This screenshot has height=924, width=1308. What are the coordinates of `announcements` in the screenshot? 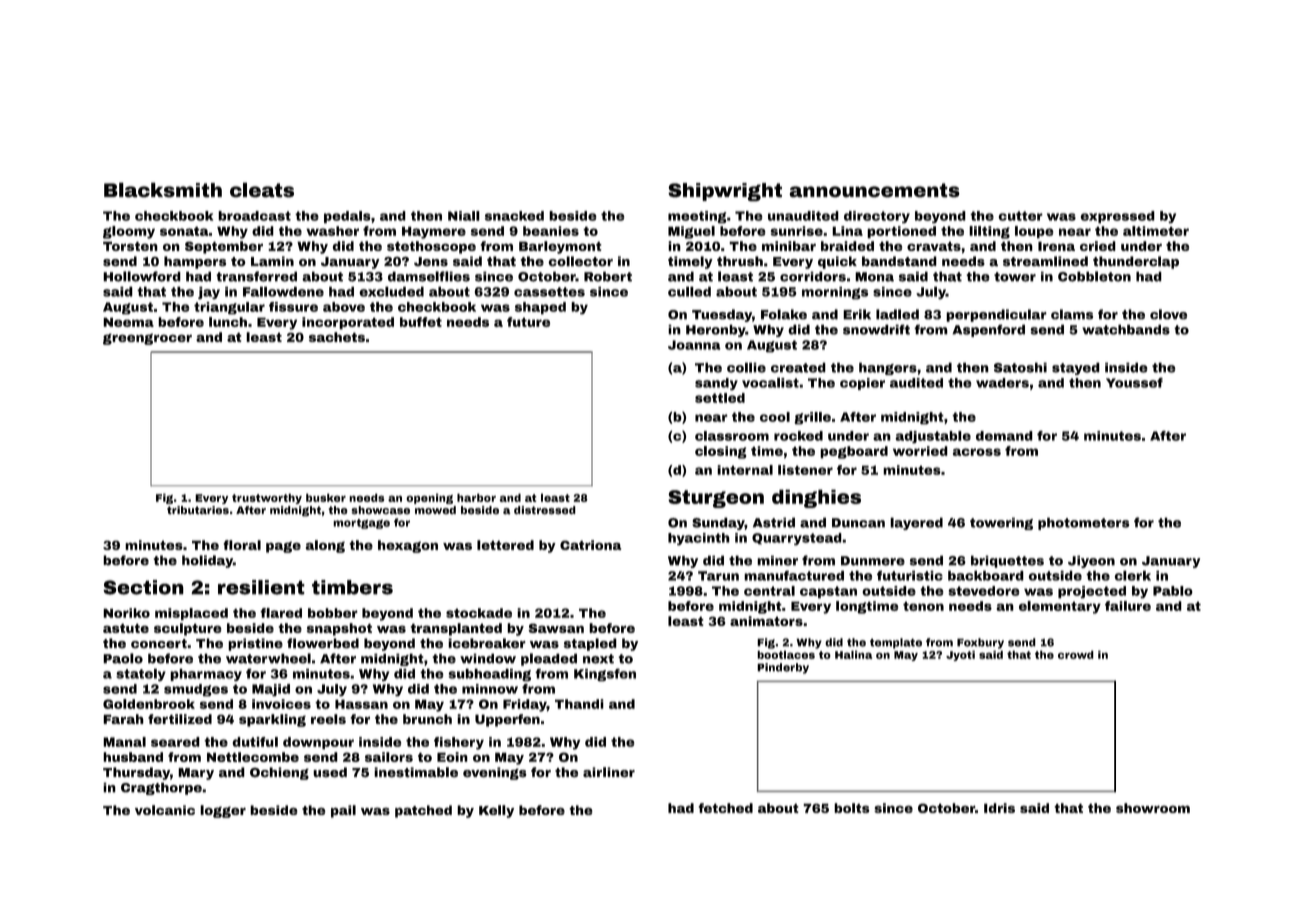 It's located at (874, 190).
